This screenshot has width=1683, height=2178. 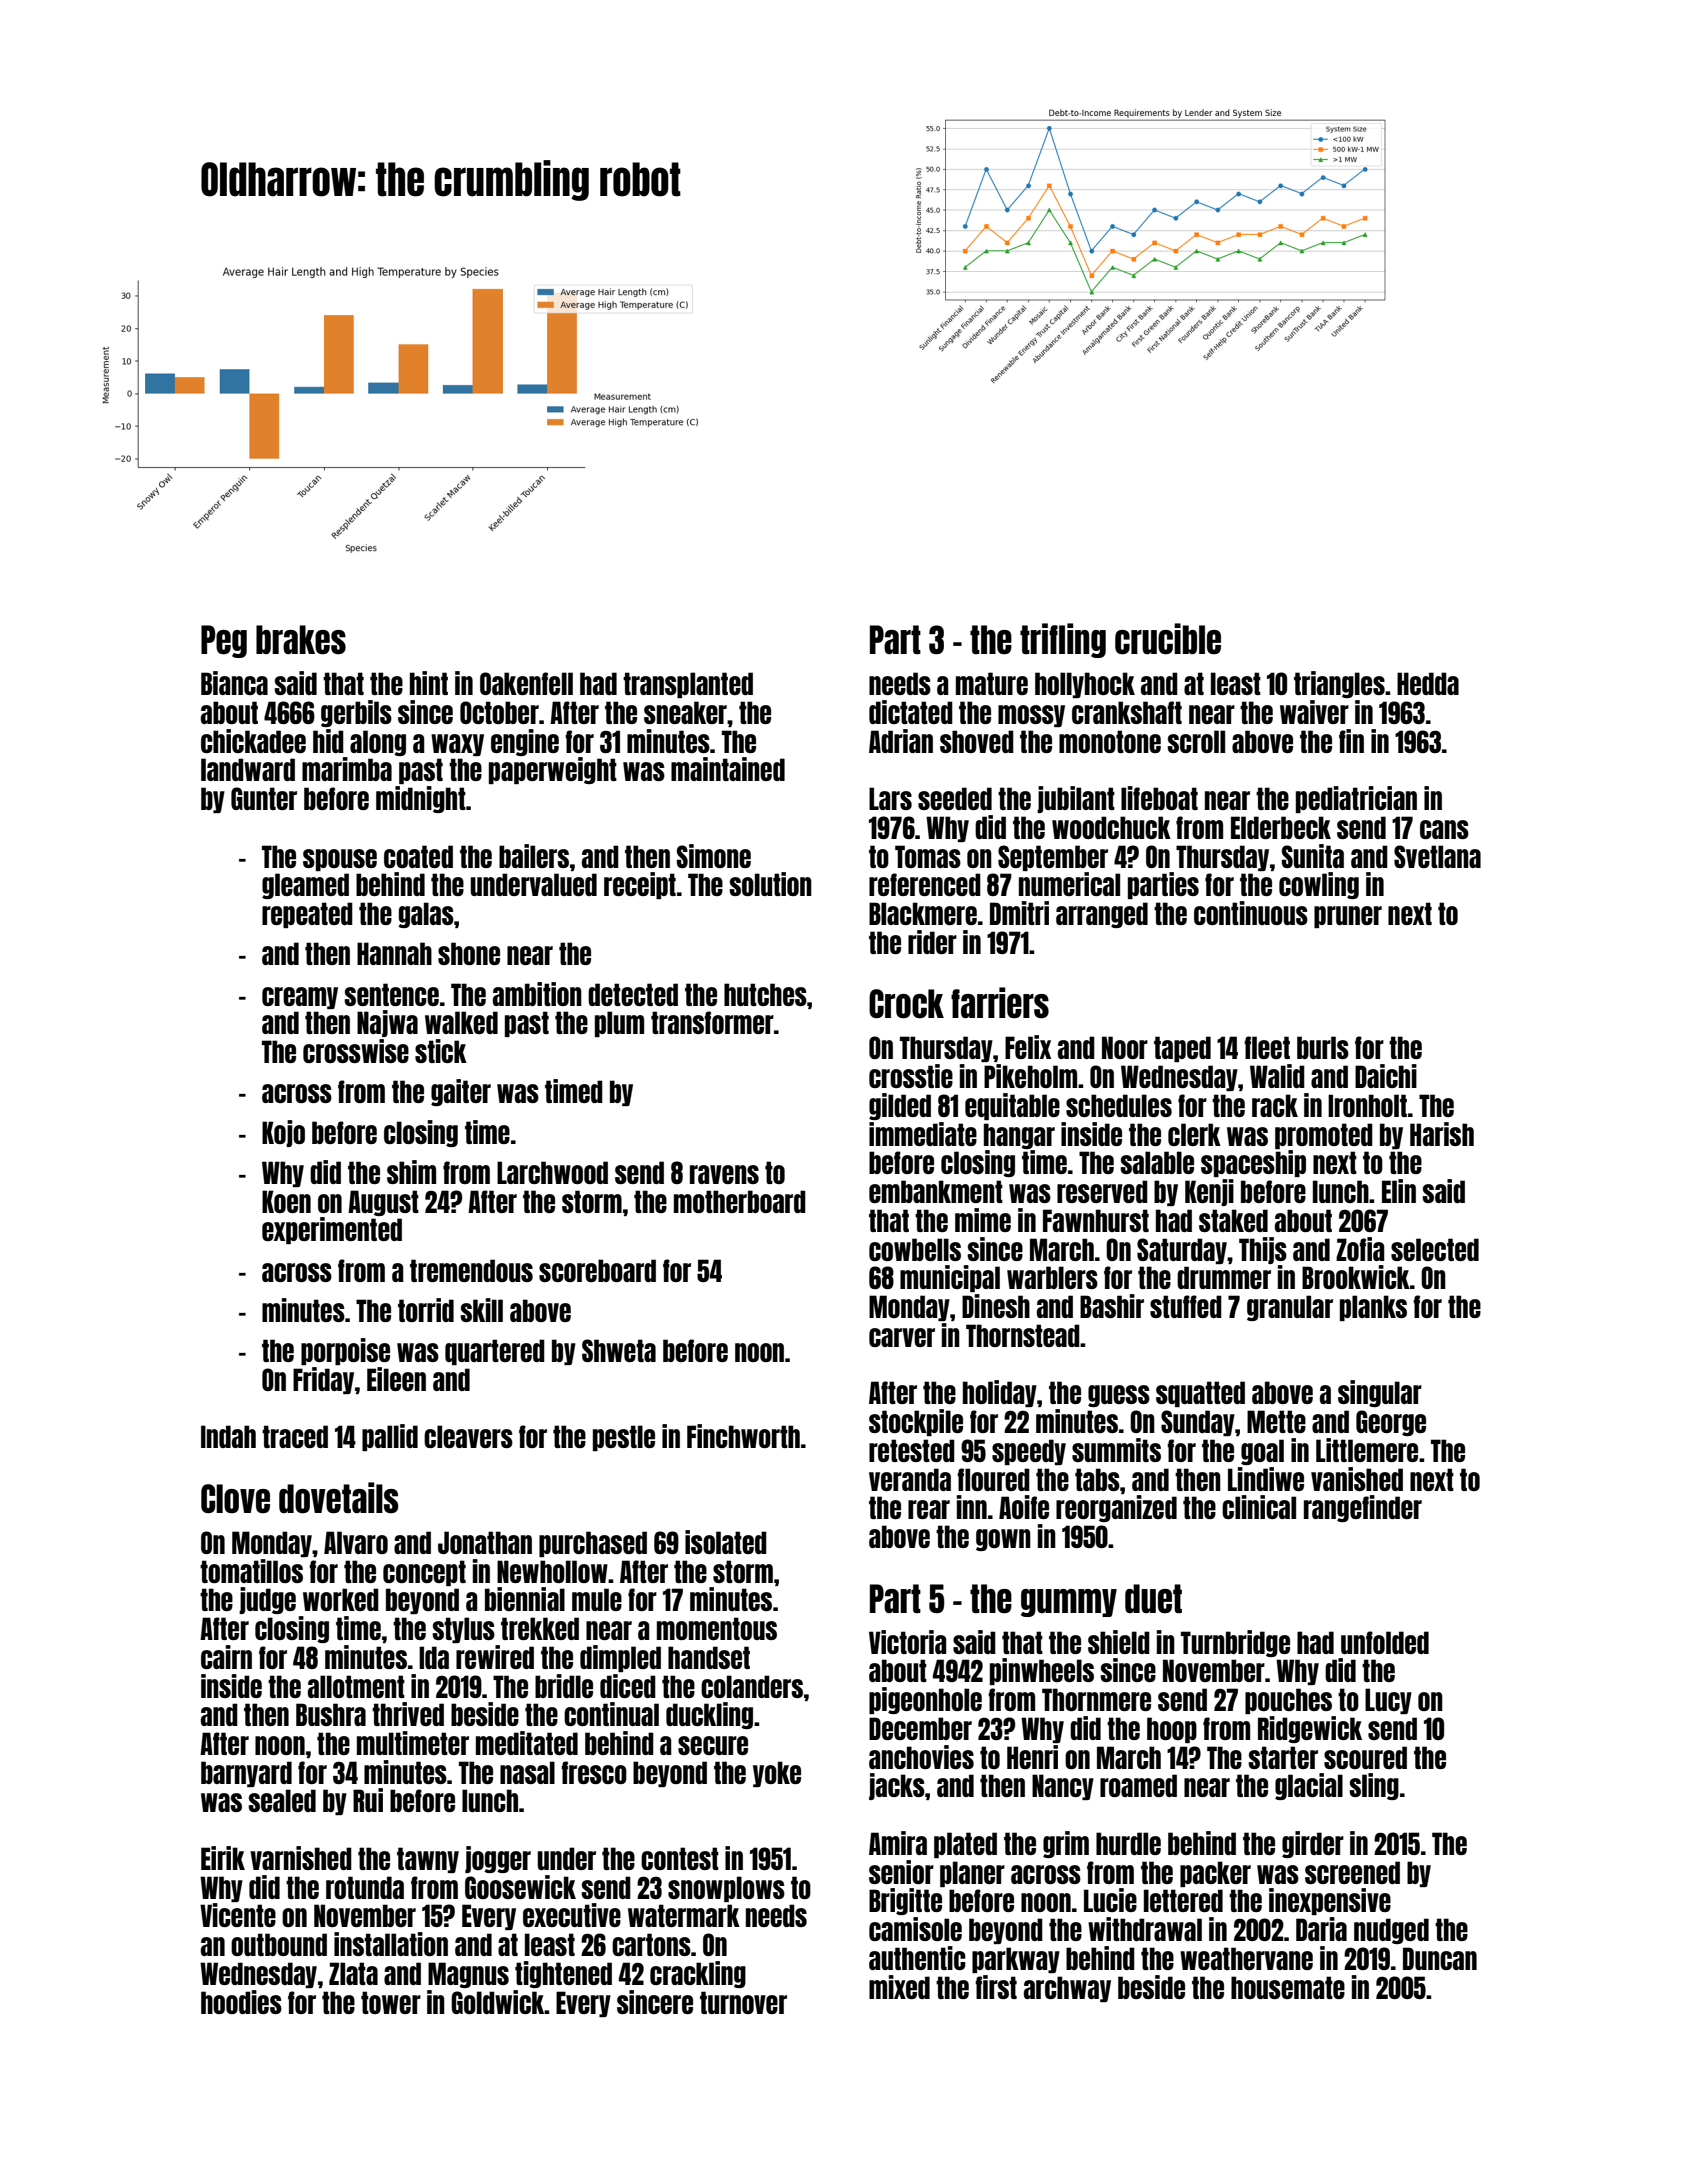 What do you see at coordinates (1356, 799) in the screenshot?
I see `pediatrician` at bounding box center [1356, 799].
